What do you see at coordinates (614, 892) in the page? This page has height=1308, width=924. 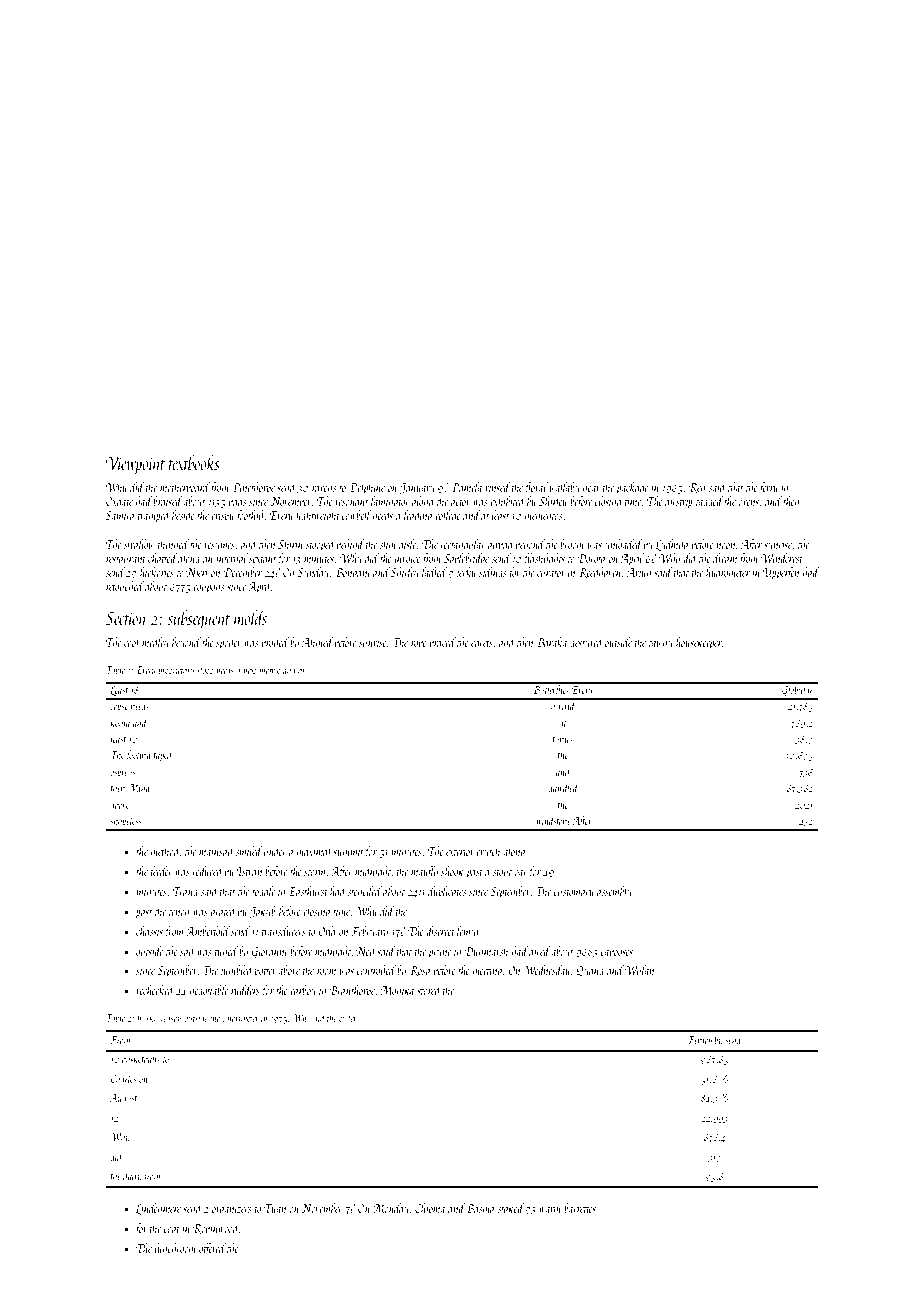 I see `assembly` at bounding box center [614, 892].
